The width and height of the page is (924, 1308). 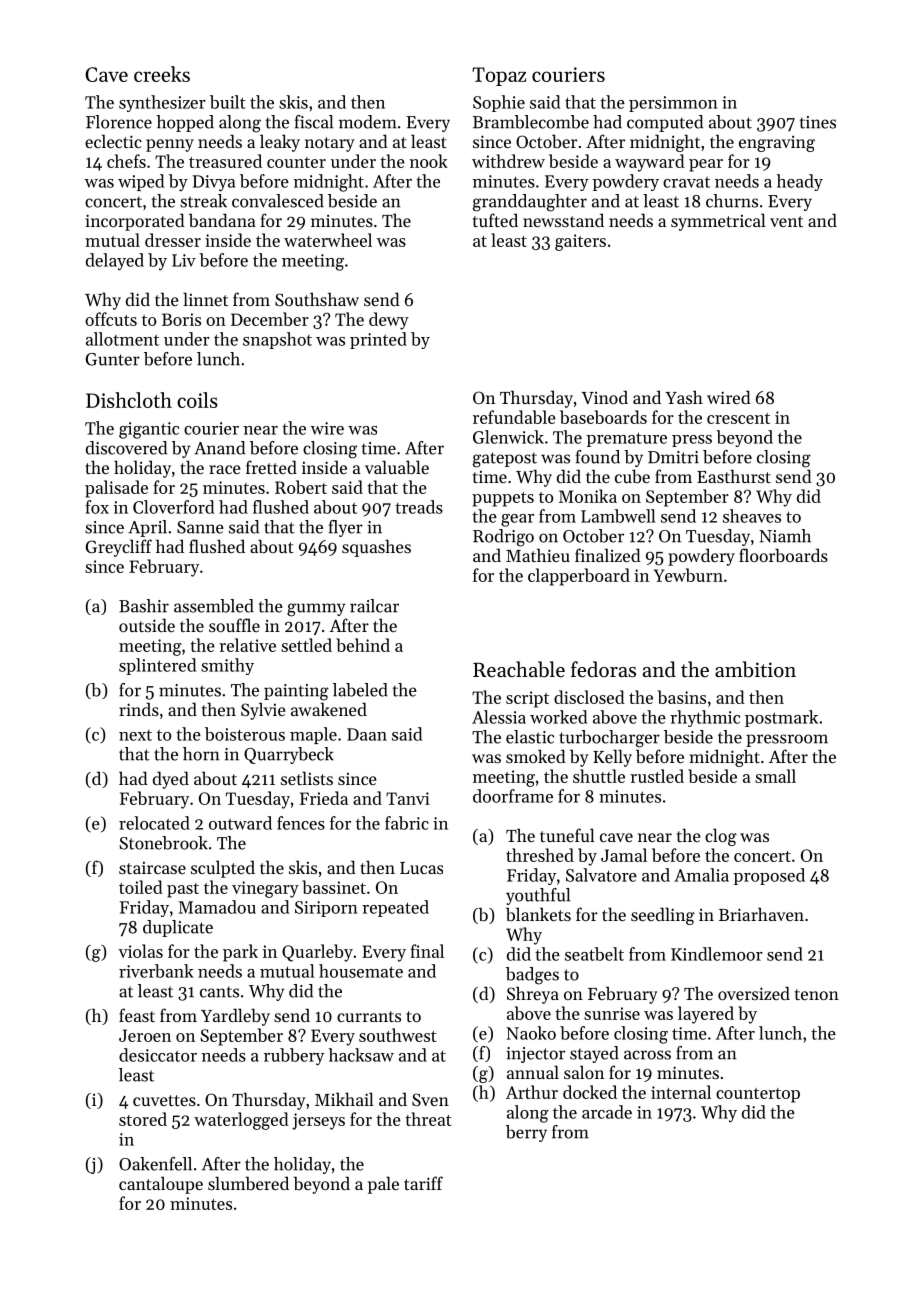 What do you see at coordinates (363, 645) in the page?
I see `behind` at bounding box center [363, 645].
